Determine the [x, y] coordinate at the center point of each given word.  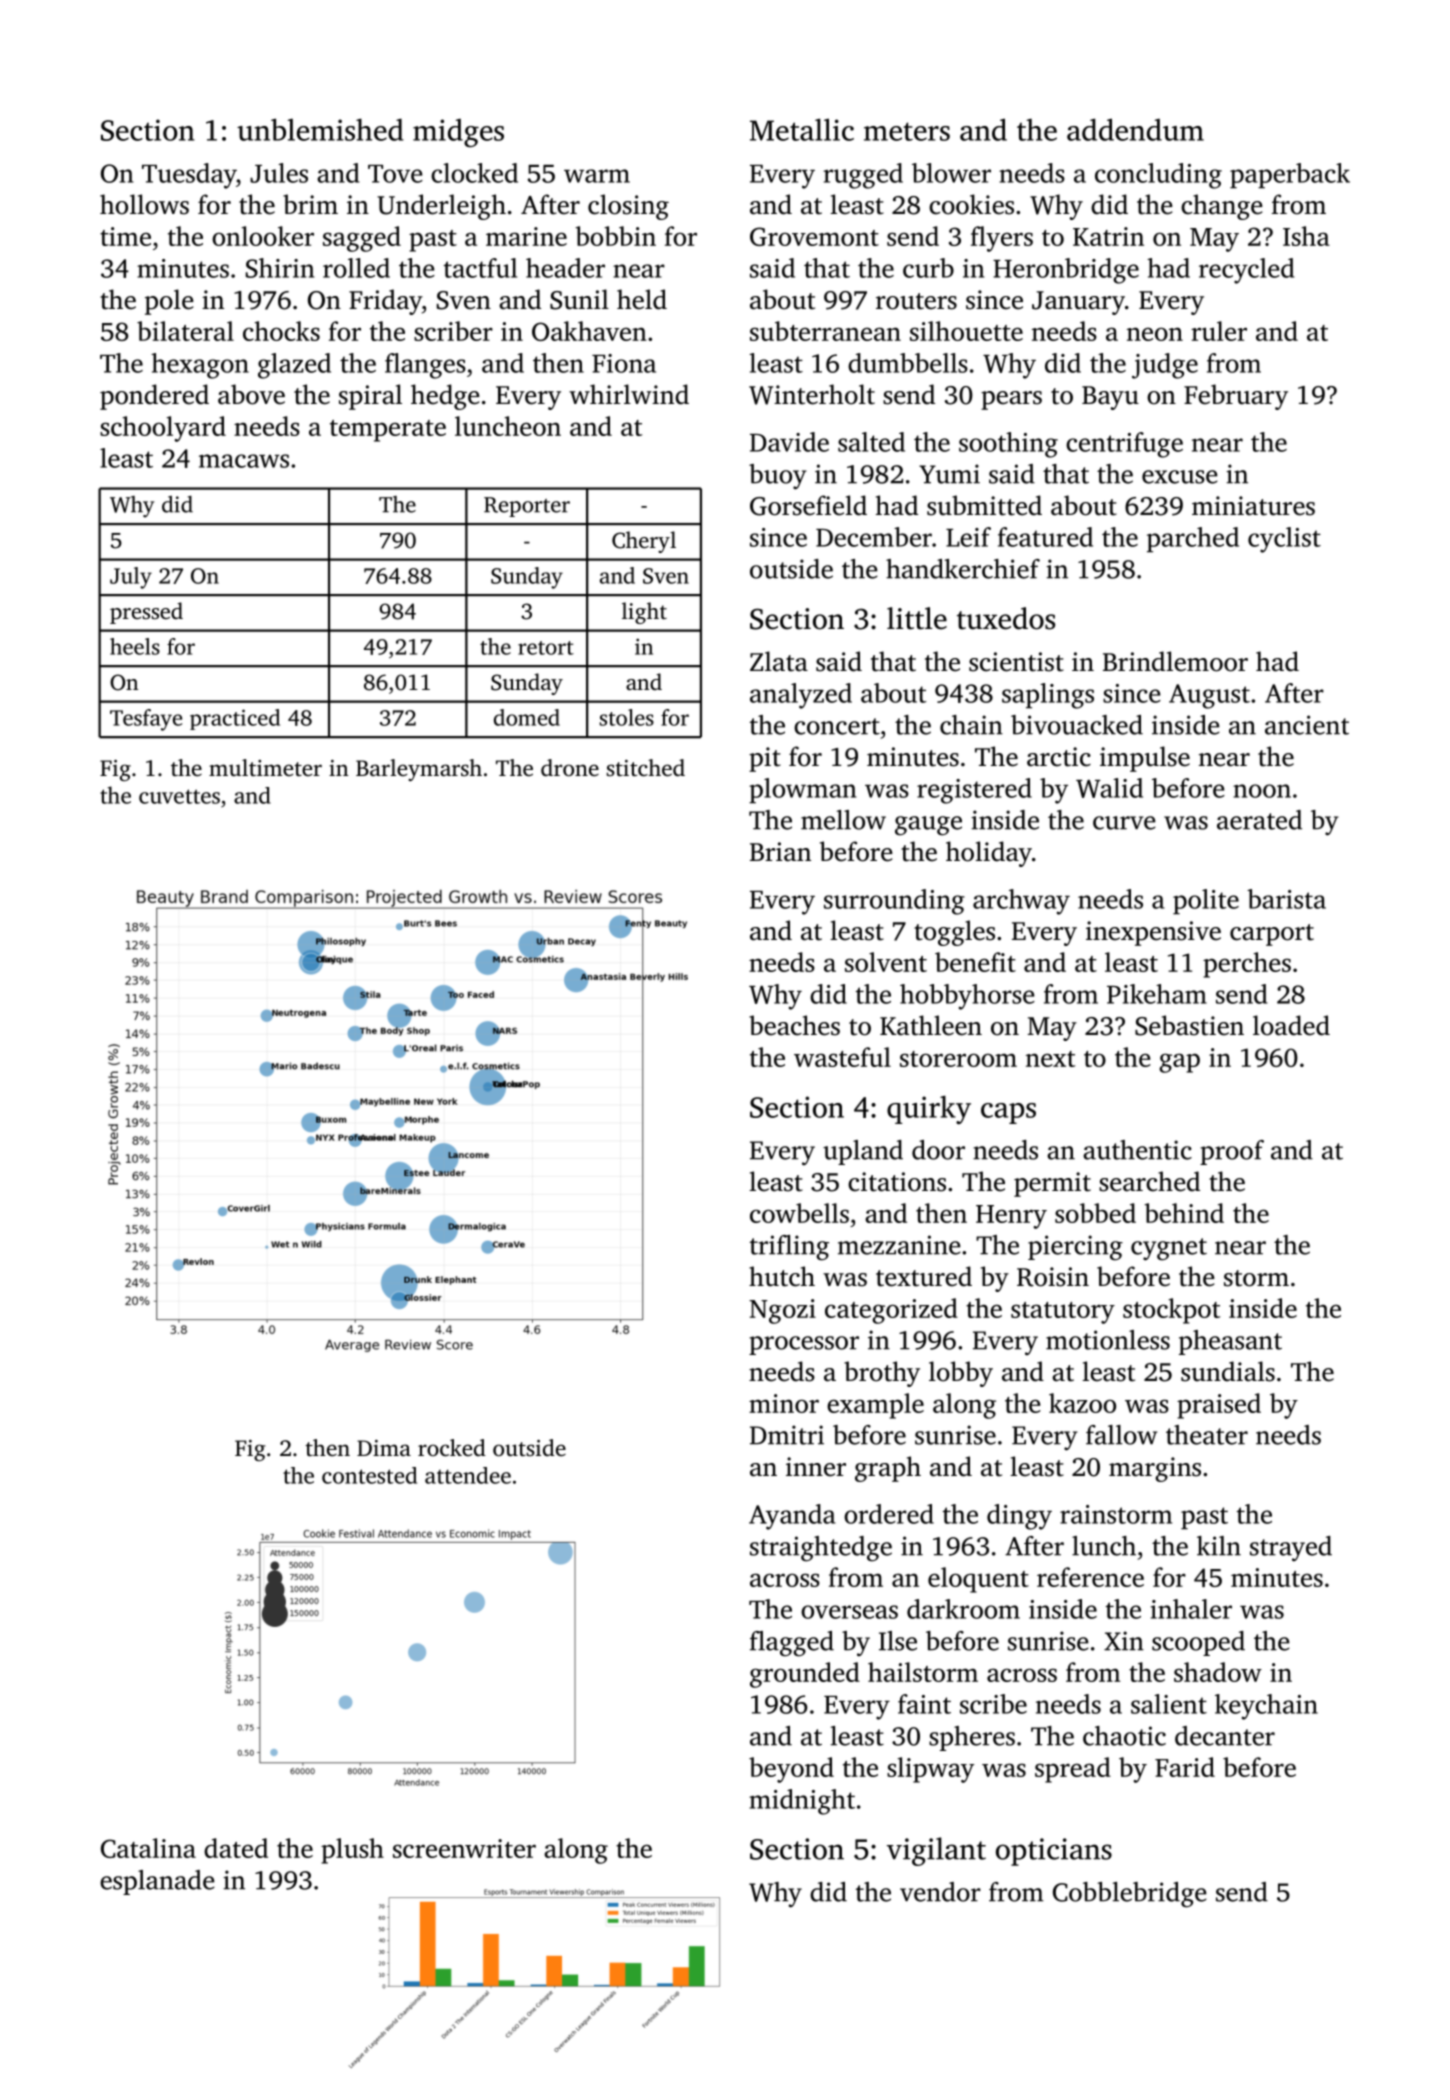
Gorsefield [808, 505]
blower [951, 173]
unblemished [320, 129]
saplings [1048, 696]
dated [236, 1848]
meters [907, 131]
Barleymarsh [419, 770]
